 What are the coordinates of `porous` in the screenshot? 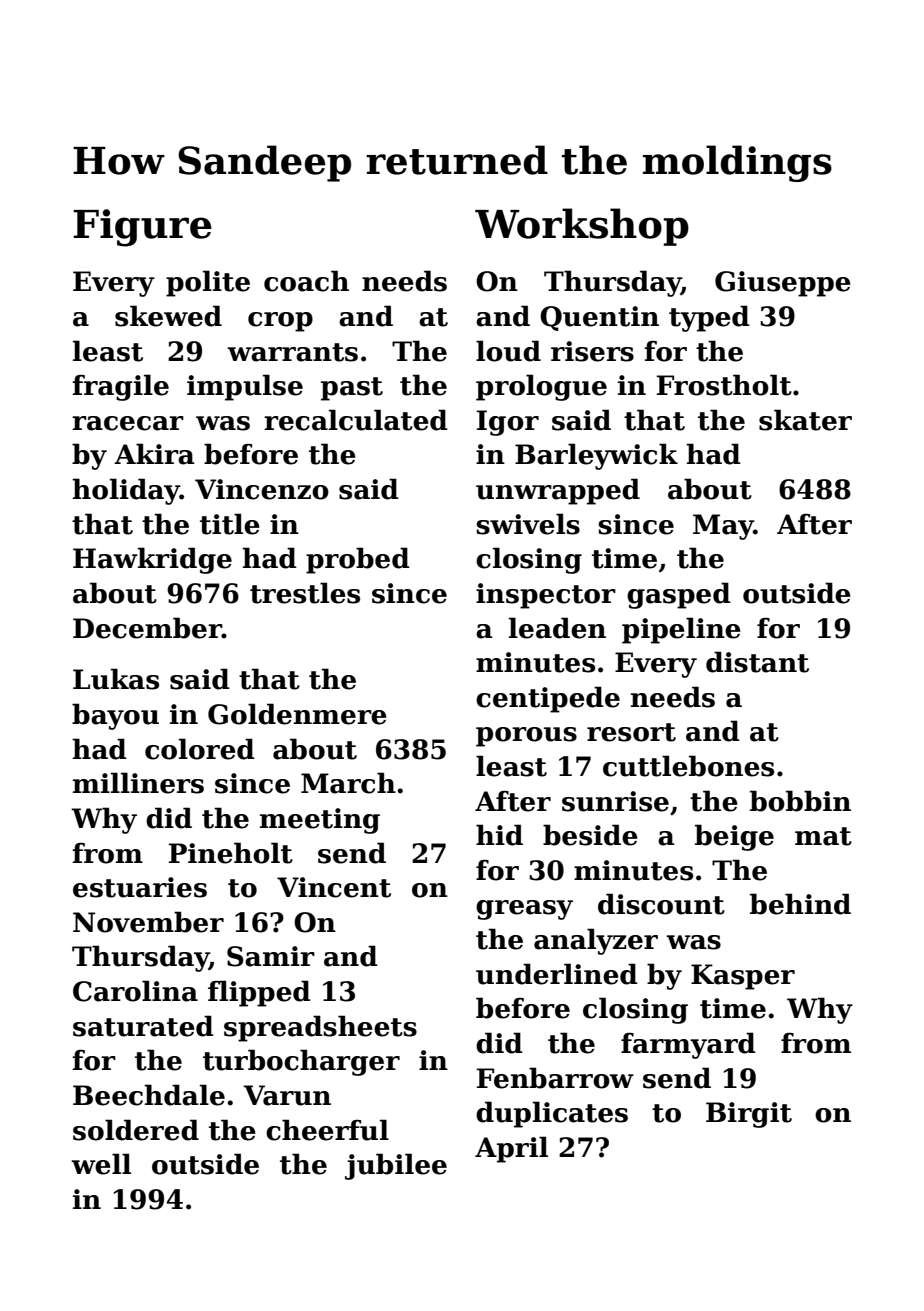 It's located at (526, 737).
